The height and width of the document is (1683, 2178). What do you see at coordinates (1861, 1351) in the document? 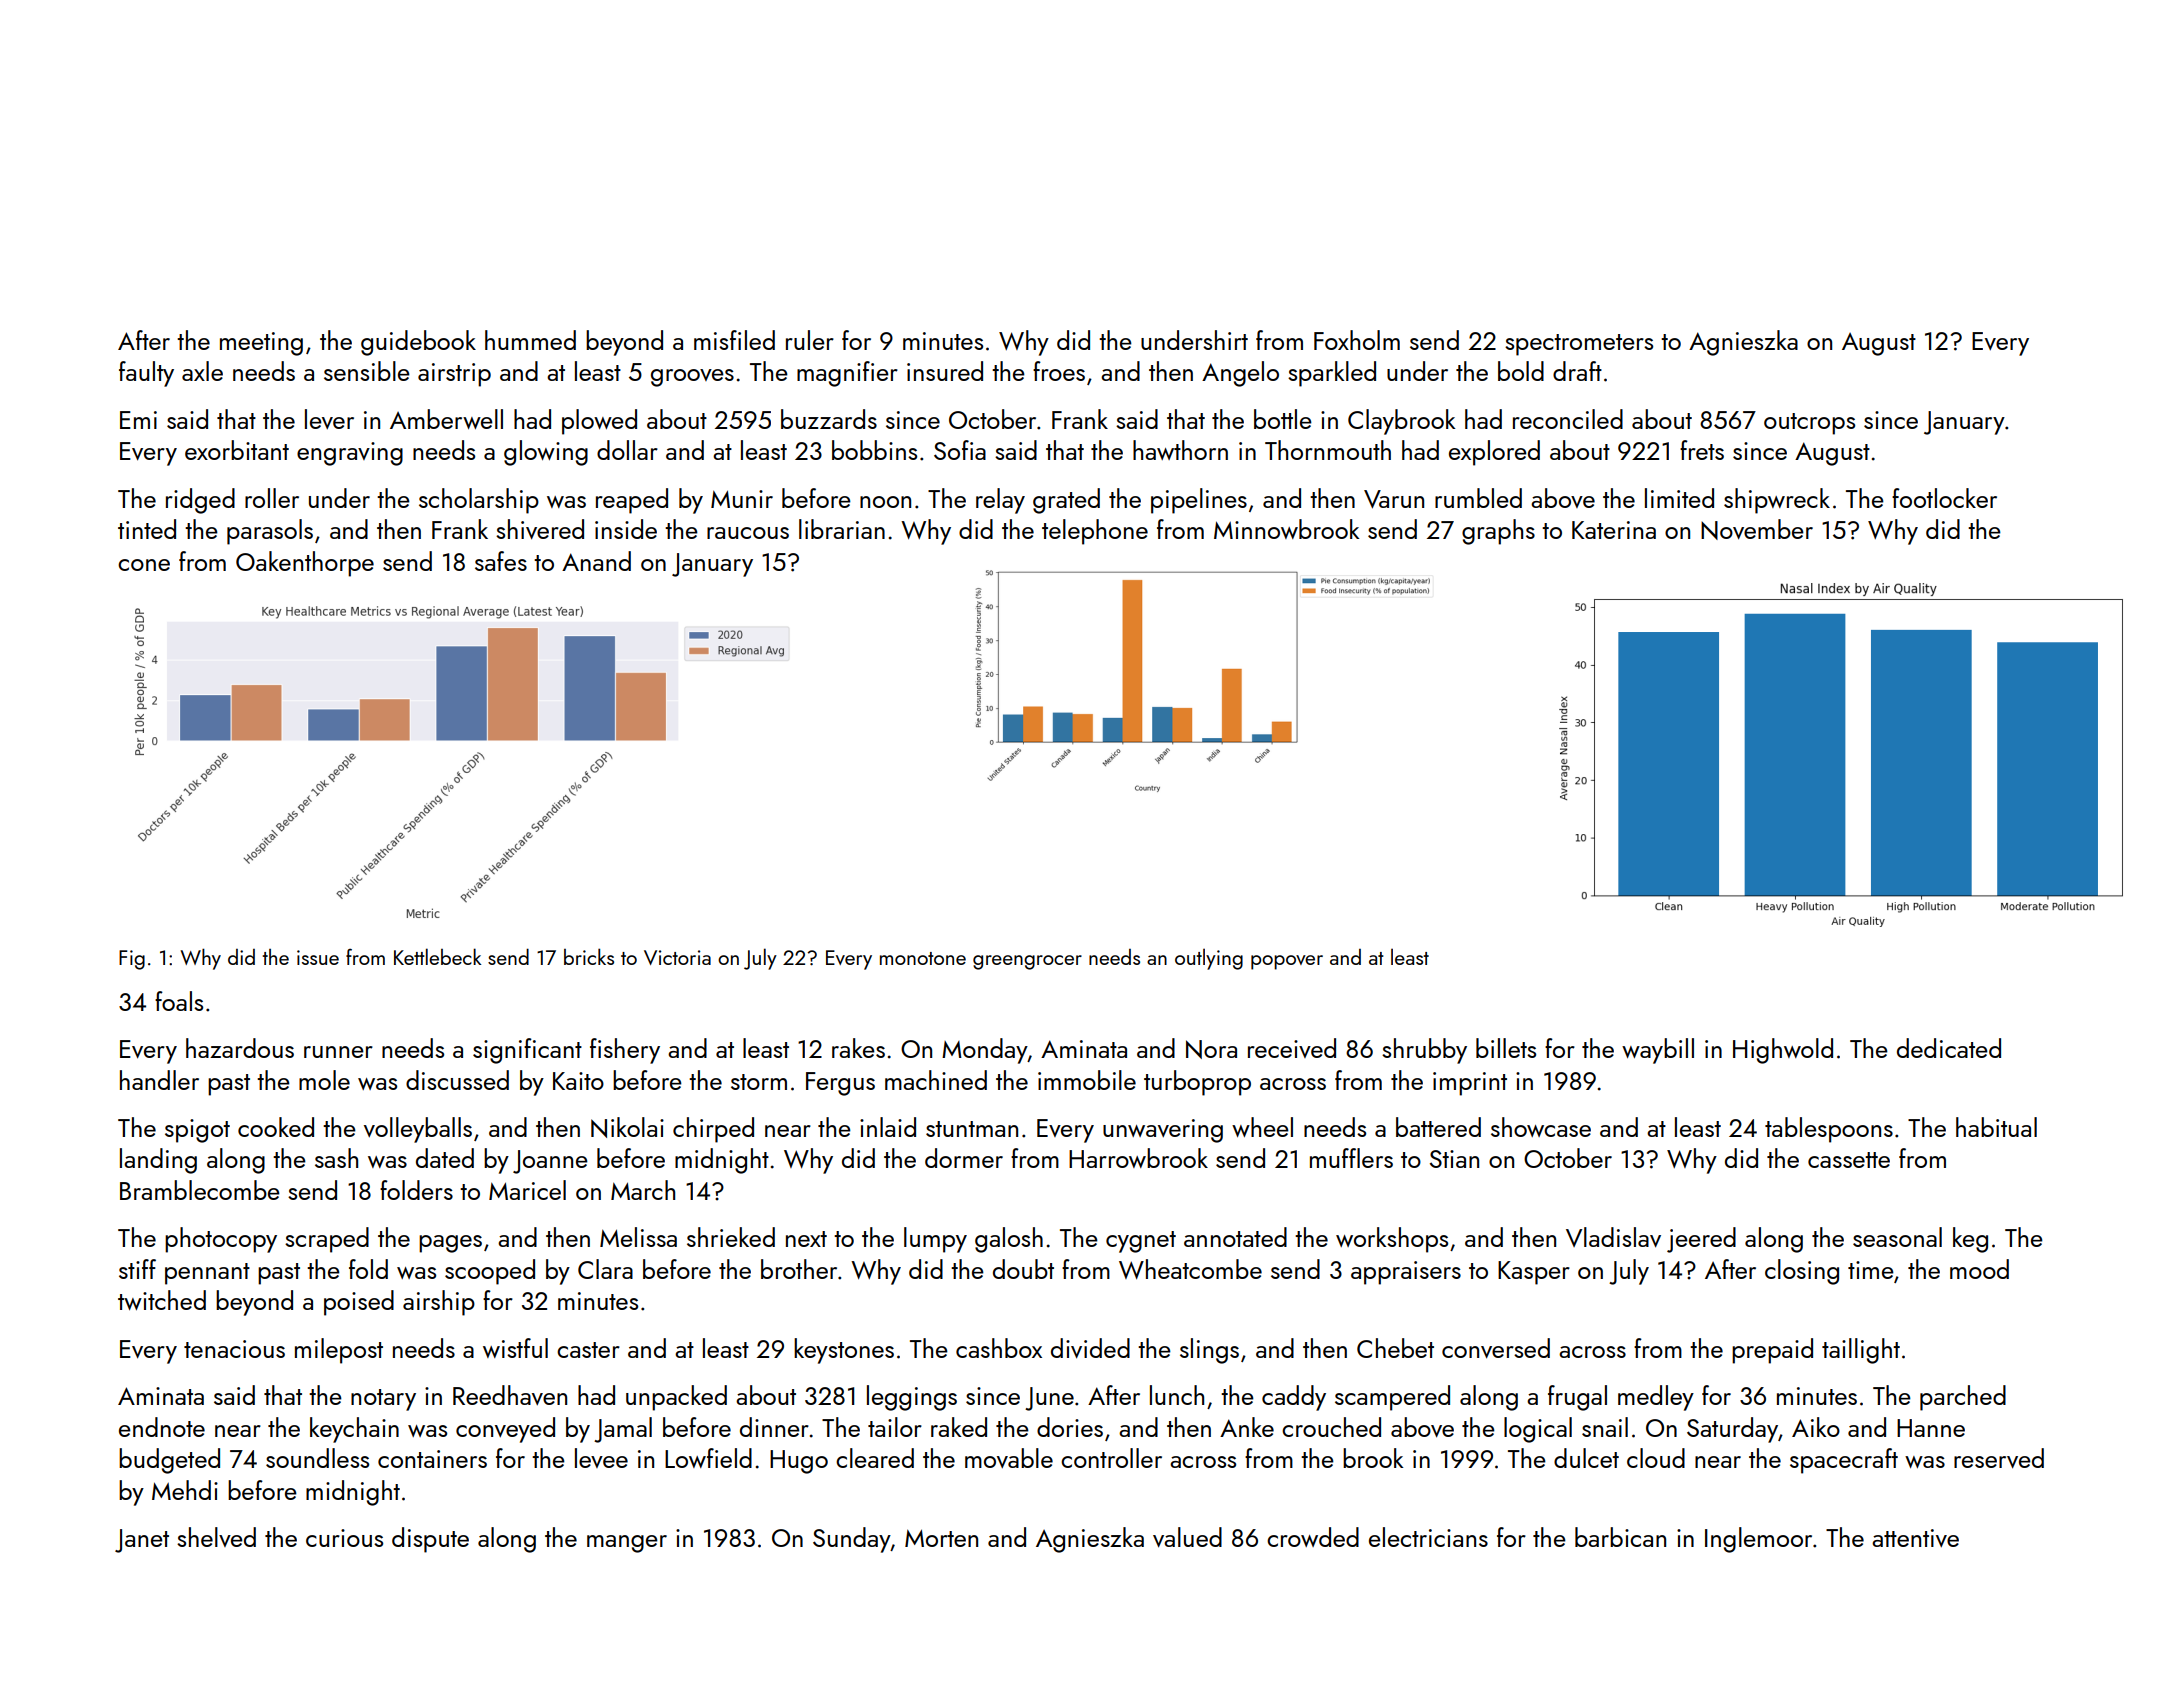
I see `taillight` at bounding box center [1861, 1351].
